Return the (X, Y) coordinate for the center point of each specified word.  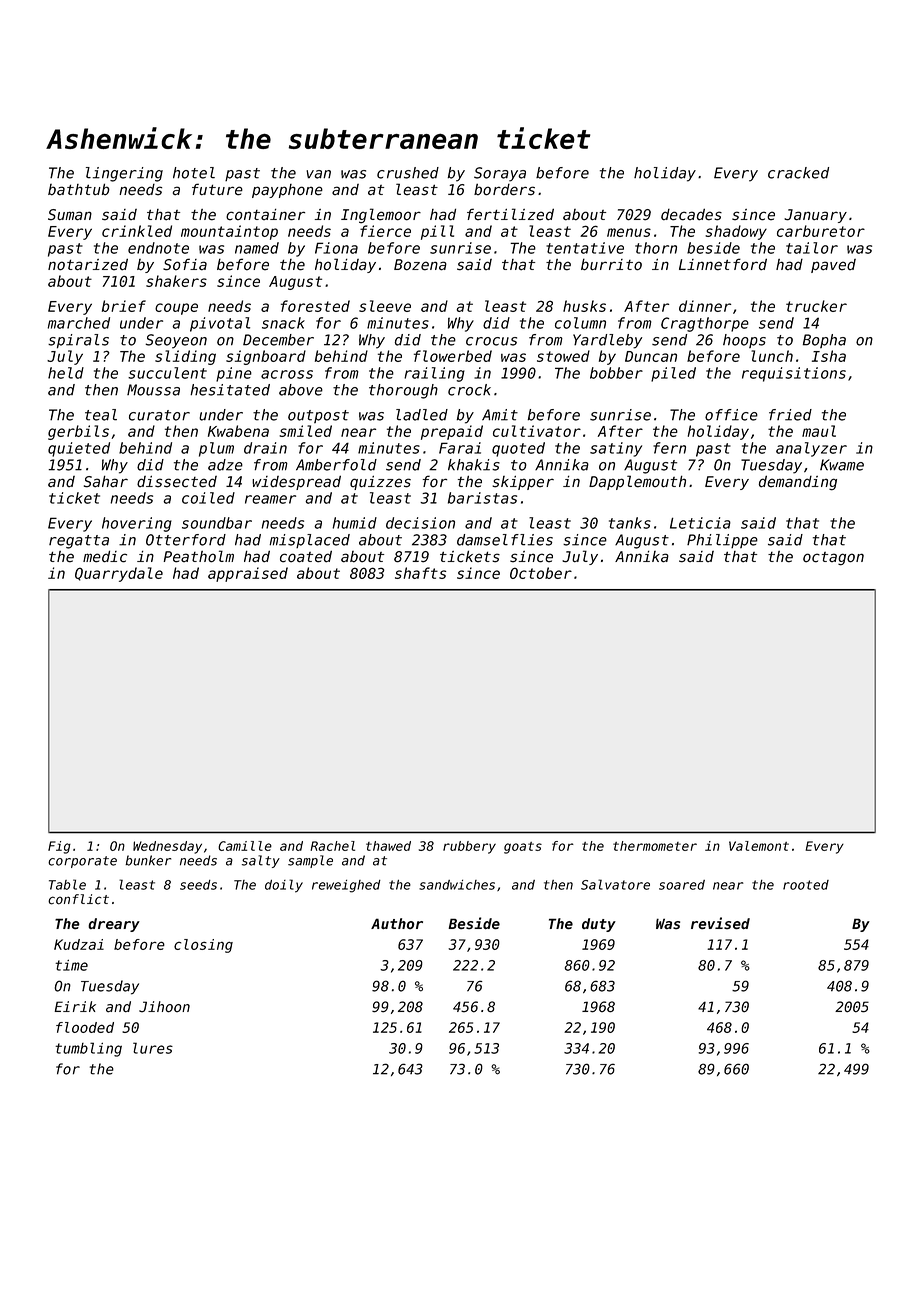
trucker (816, 306)
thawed (388, 846)
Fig (59, 847)
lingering (124, 174)
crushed (408, 173)
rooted (806, 885)
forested (315, 306)
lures (153, 1048)
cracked (798, 173)
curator (159, 415)
